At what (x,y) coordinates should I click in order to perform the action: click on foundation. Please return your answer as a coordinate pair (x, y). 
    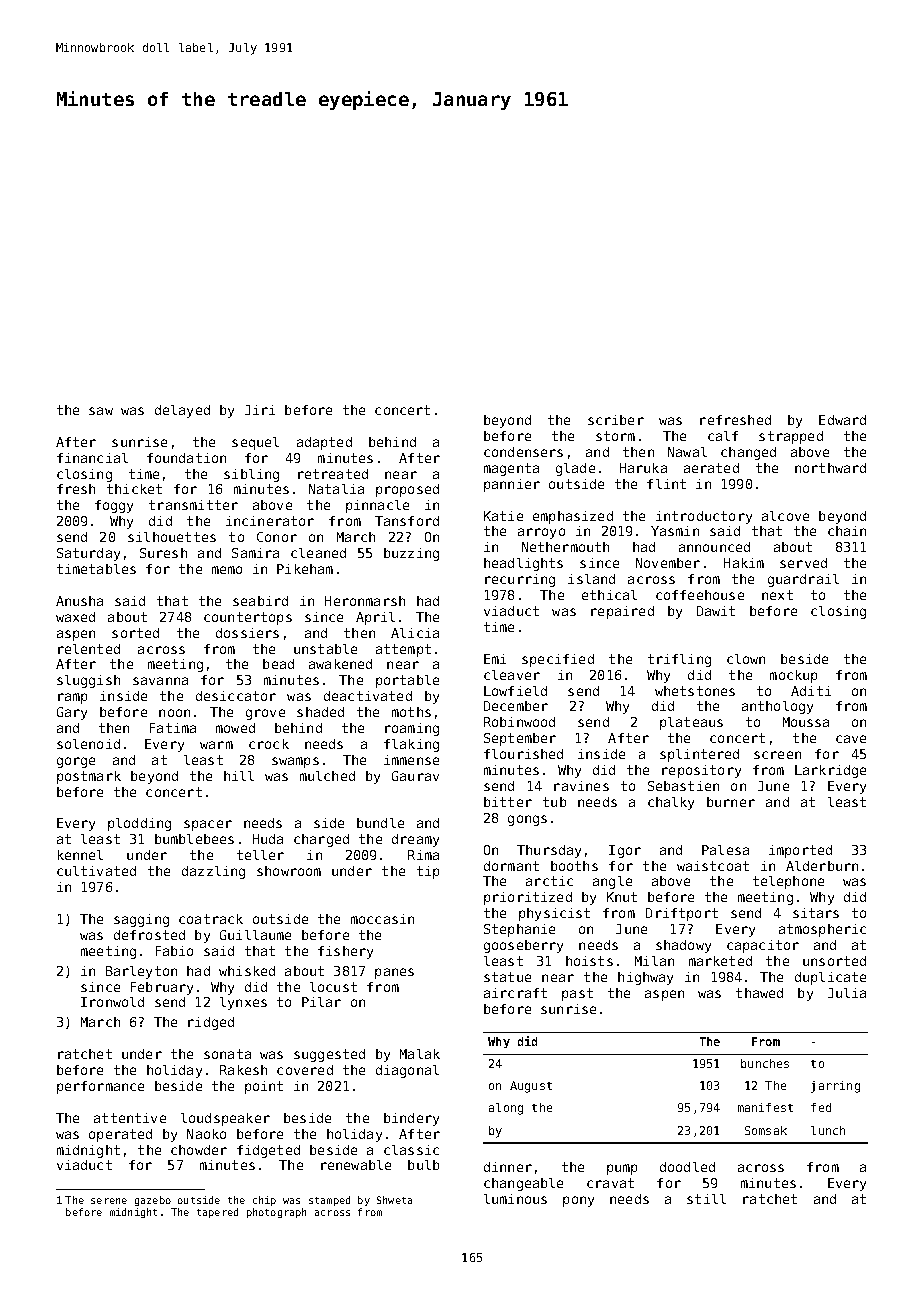
    Looking at the image, I should click on (186, 458).
